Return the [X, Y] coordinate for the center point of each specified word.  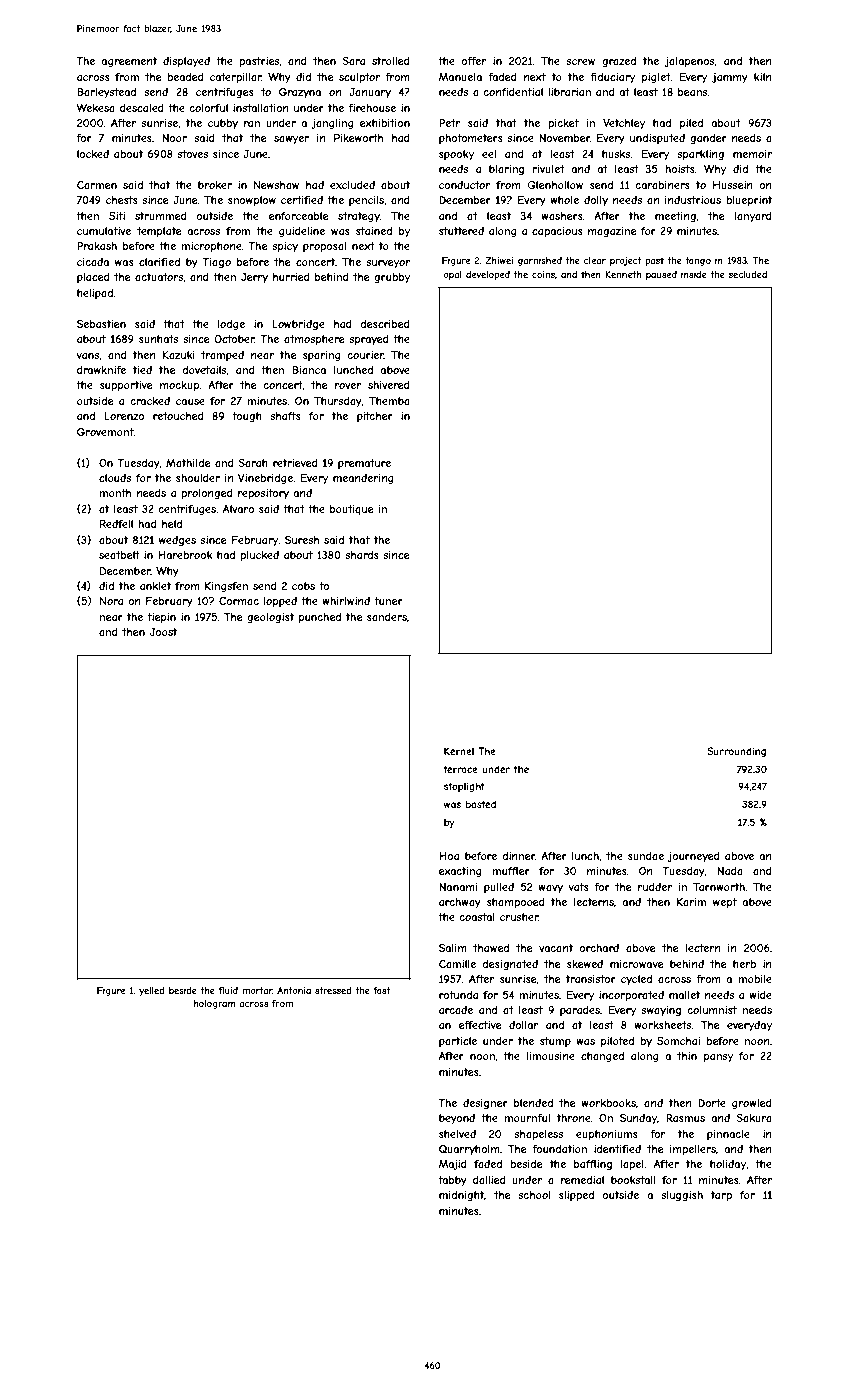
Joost [163, 632]
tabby [452, 1181]
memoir [752, 154]
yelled [152, 991]
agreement [129, 62]
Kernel [459, 751]
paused [661, 275]
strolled [391, 61]
